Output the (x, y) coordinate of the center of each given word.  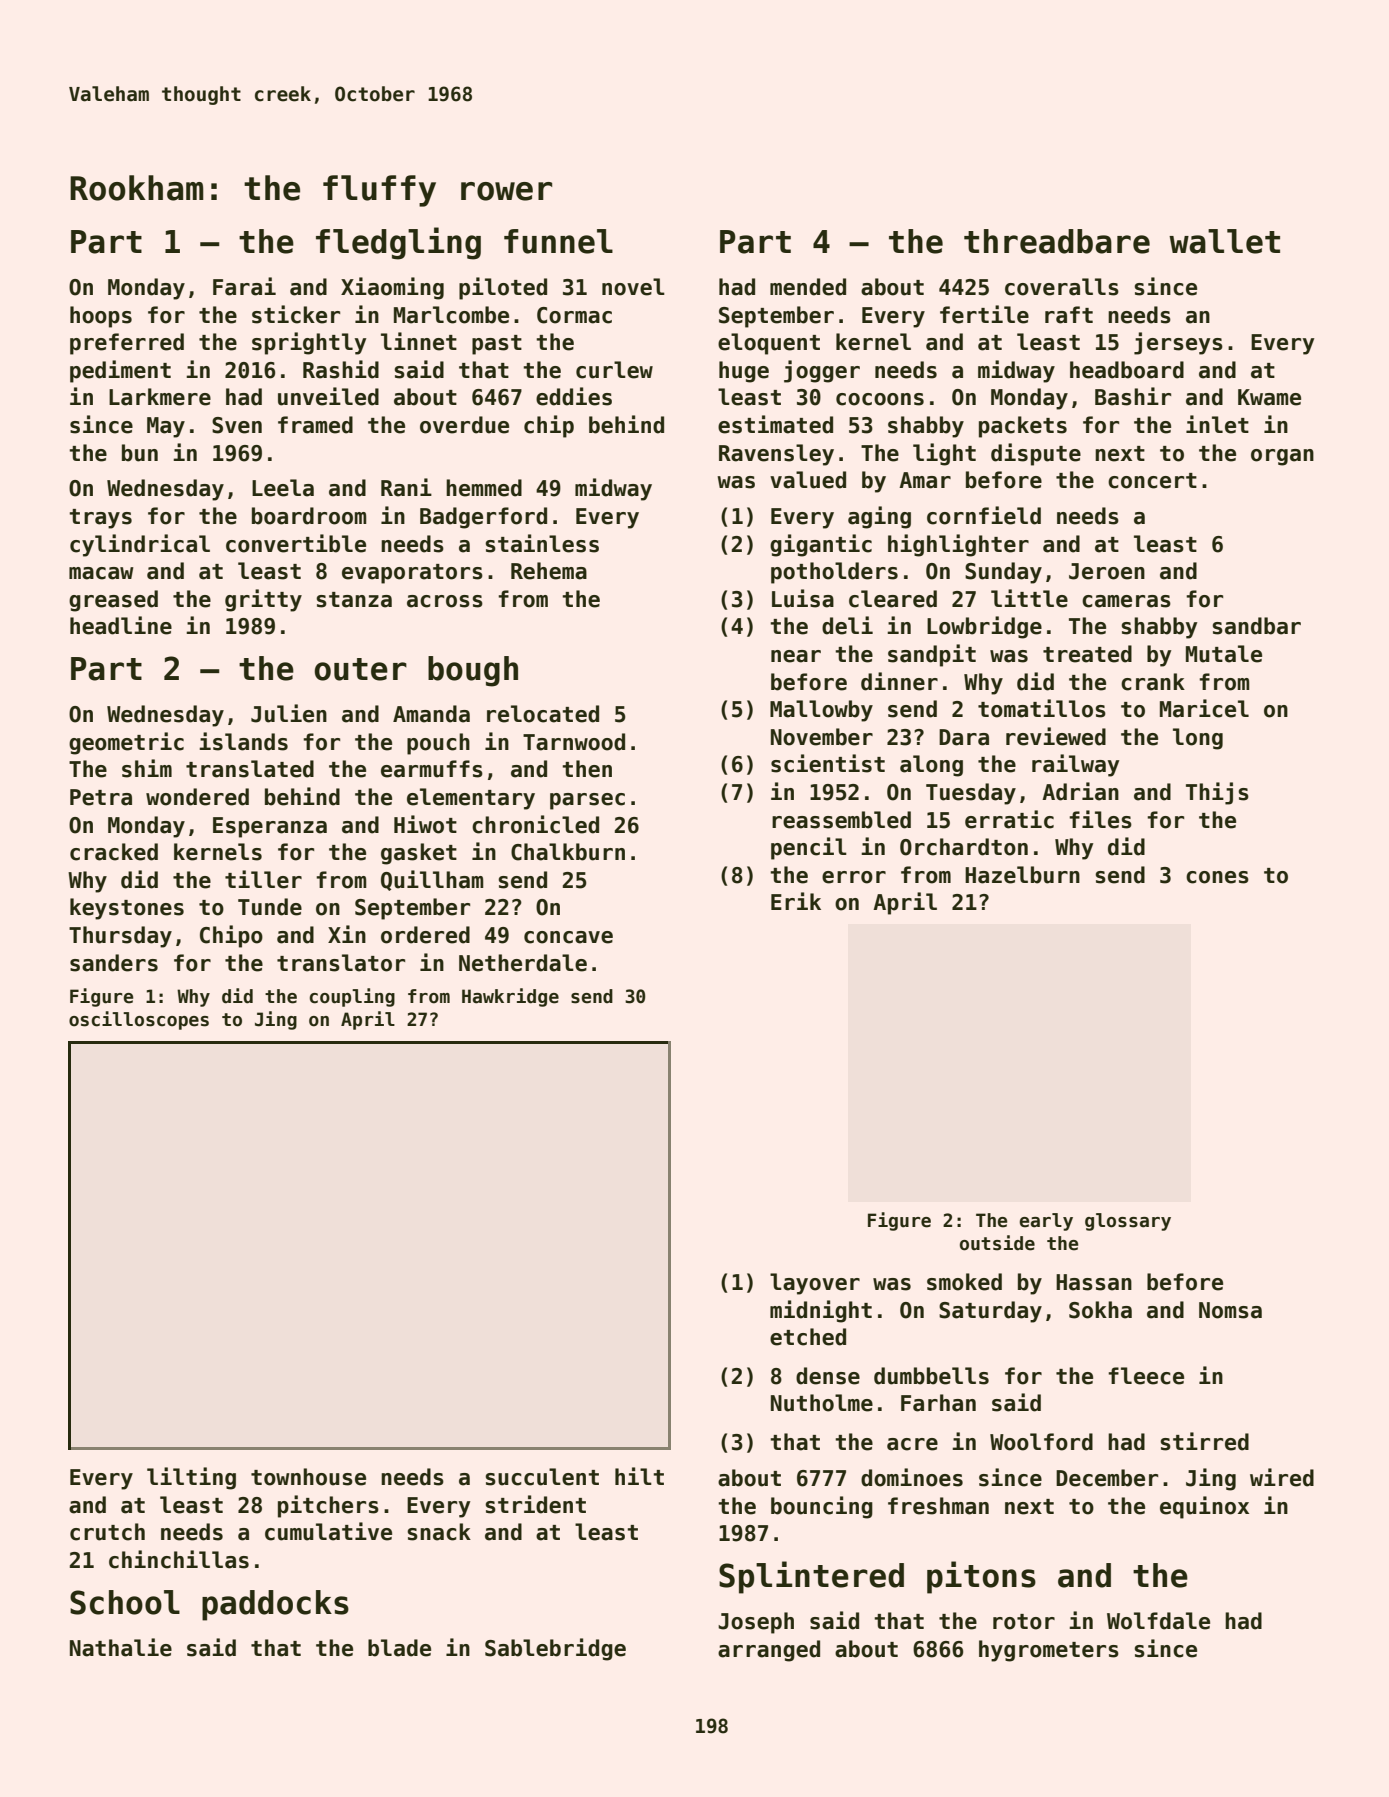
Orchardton (964, 847)
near (796, 656)
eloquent (769, 344)
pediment (120, 371)
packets (1023, 427)
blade (399, 1648)
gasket (419, 854)
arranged (769, 1651)
